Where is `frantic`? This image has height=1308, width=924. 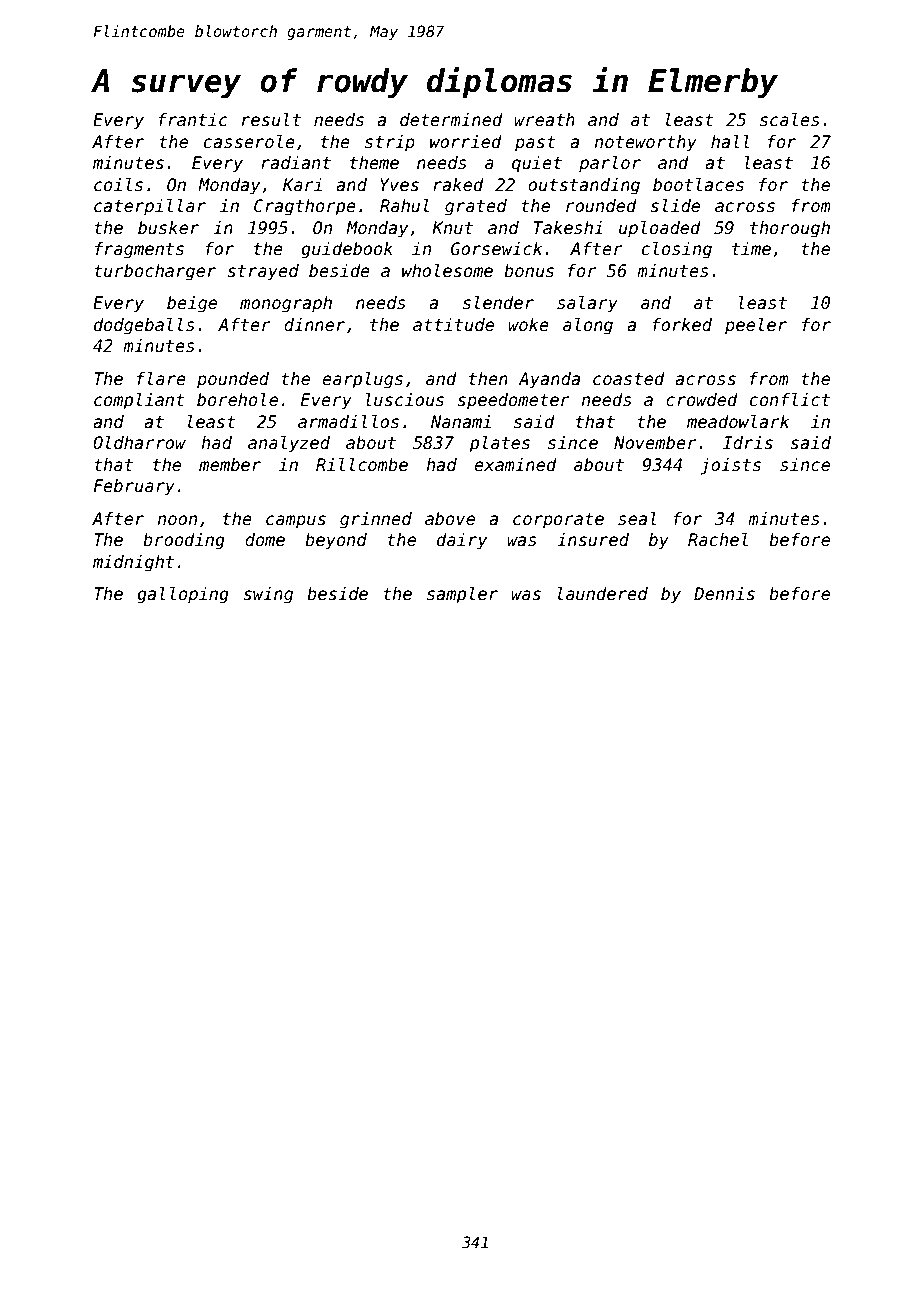 frantic is located at coordinates (193, 119).
